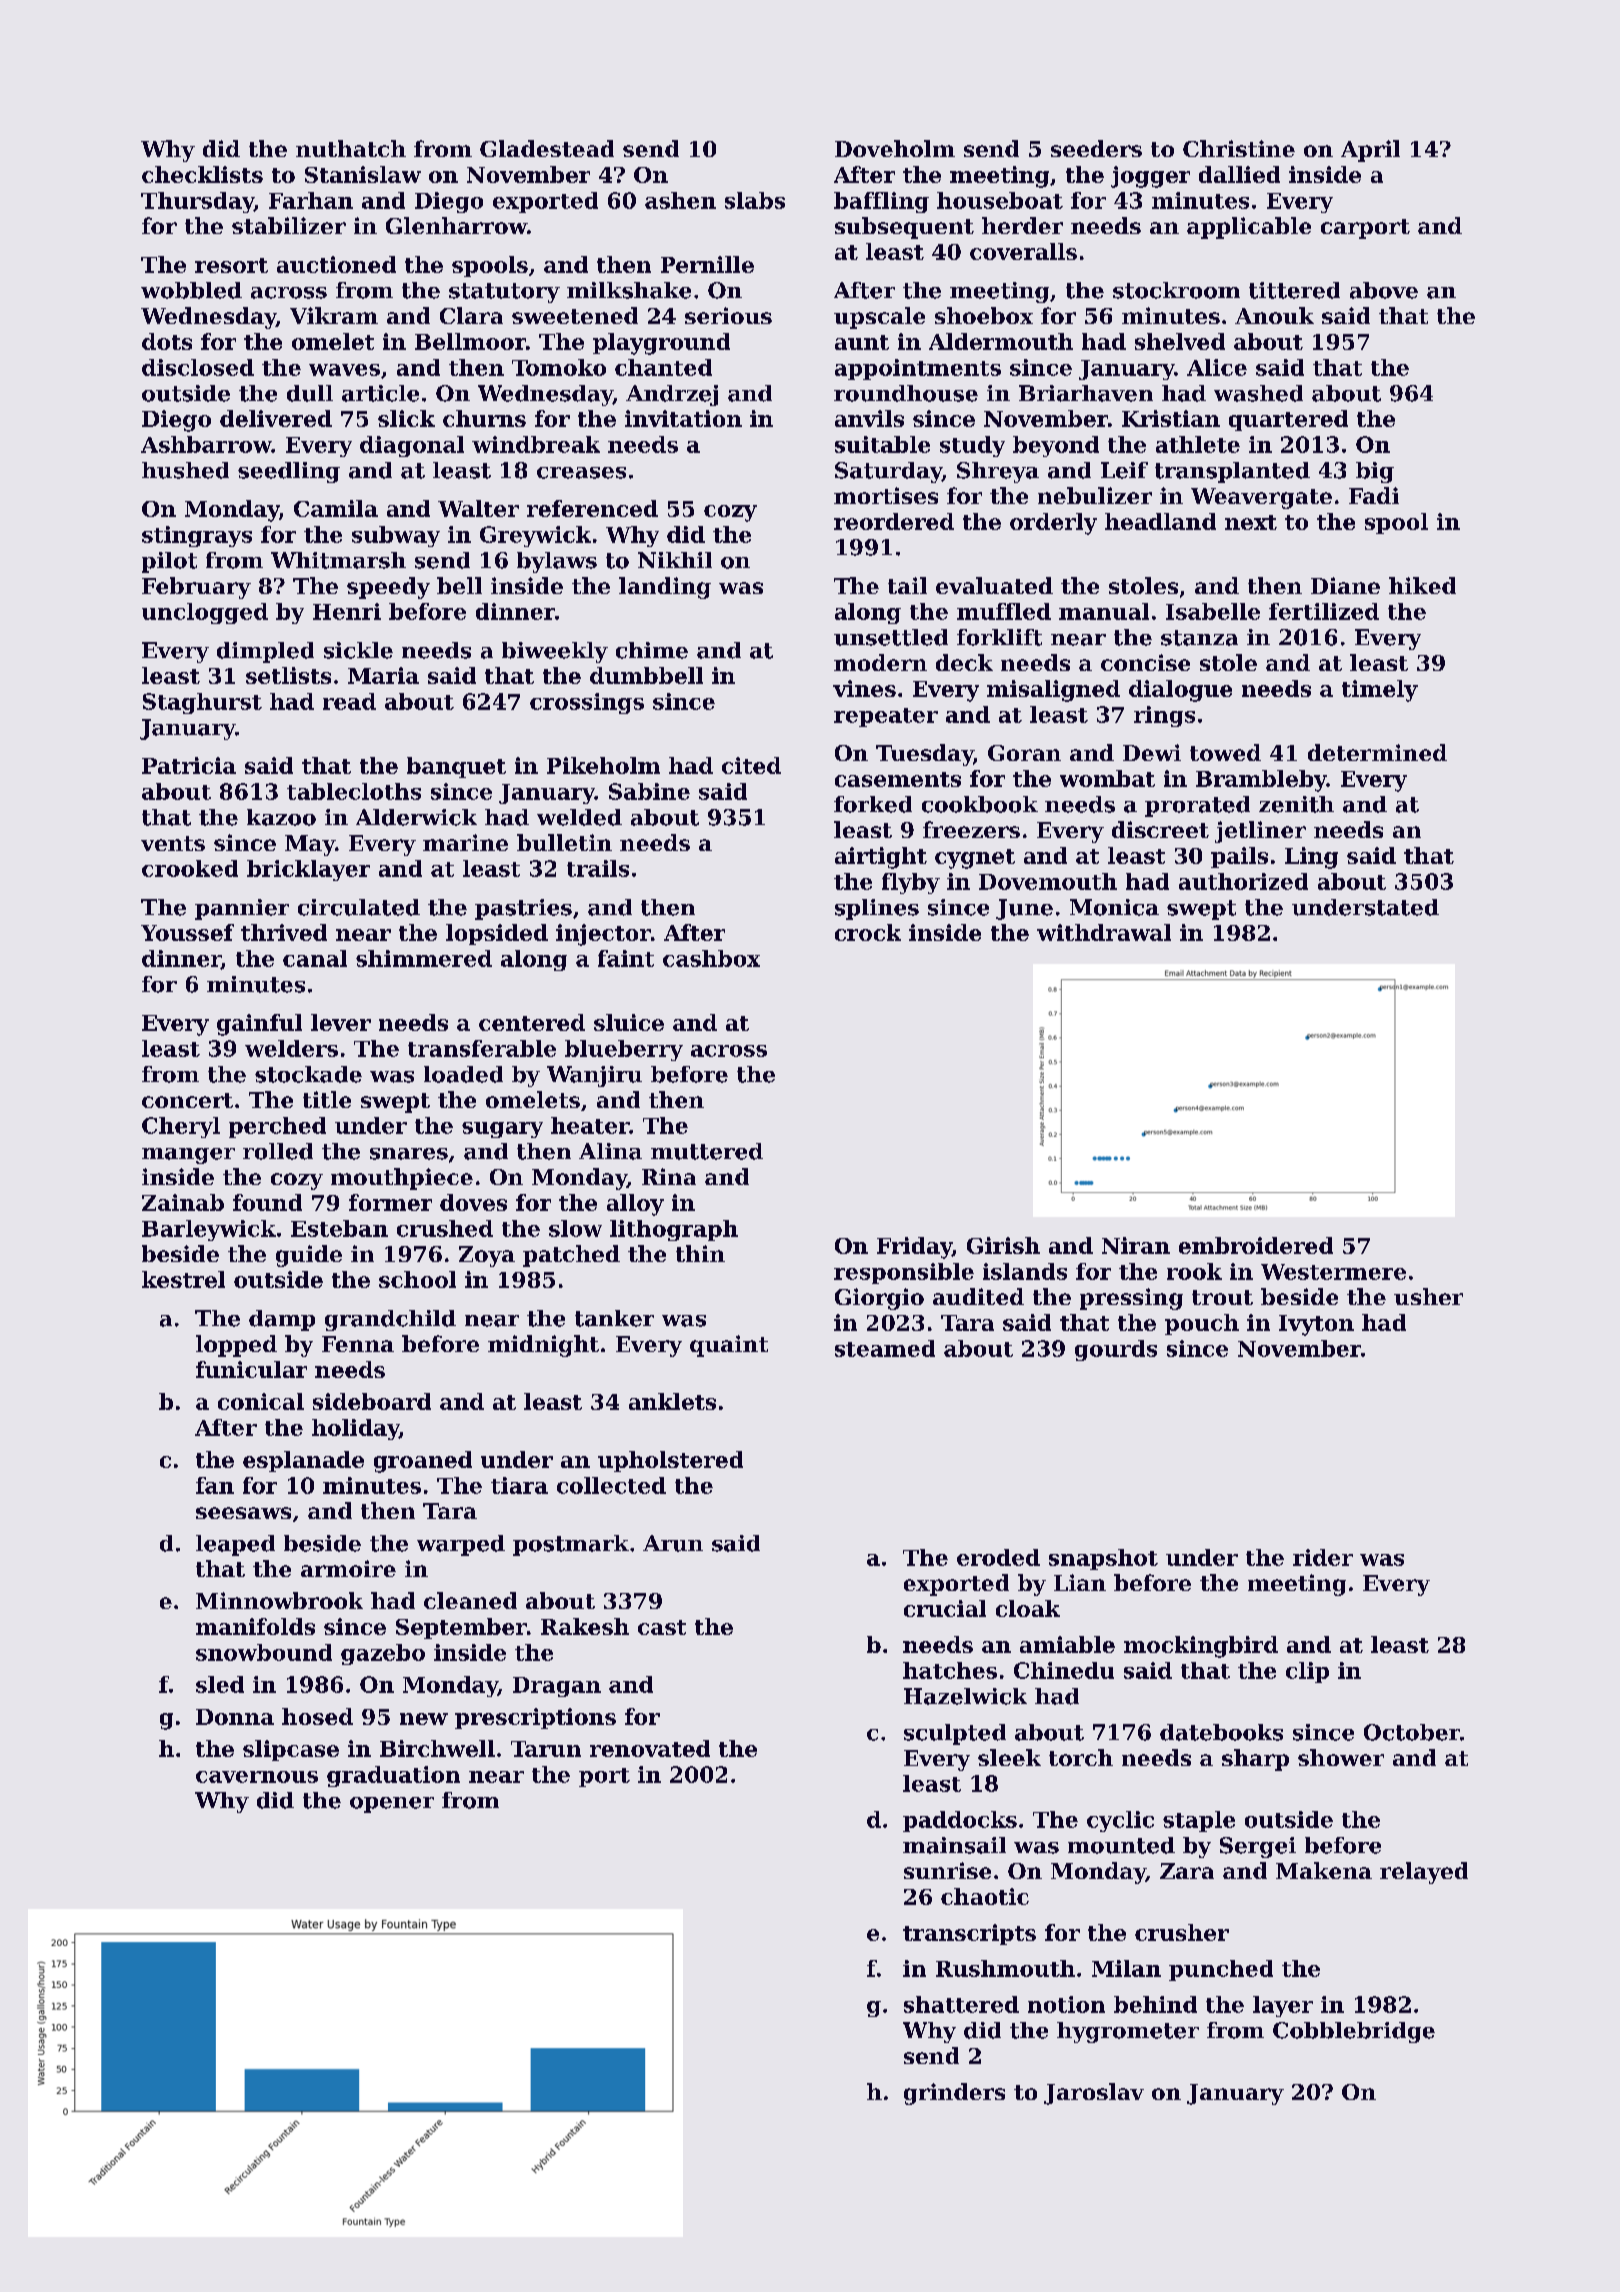 The width and height of the screenshot is (1620, 2292). Describe the element at coordinates (1239, 148) in the screenshot. I see `Christine` at that location.
